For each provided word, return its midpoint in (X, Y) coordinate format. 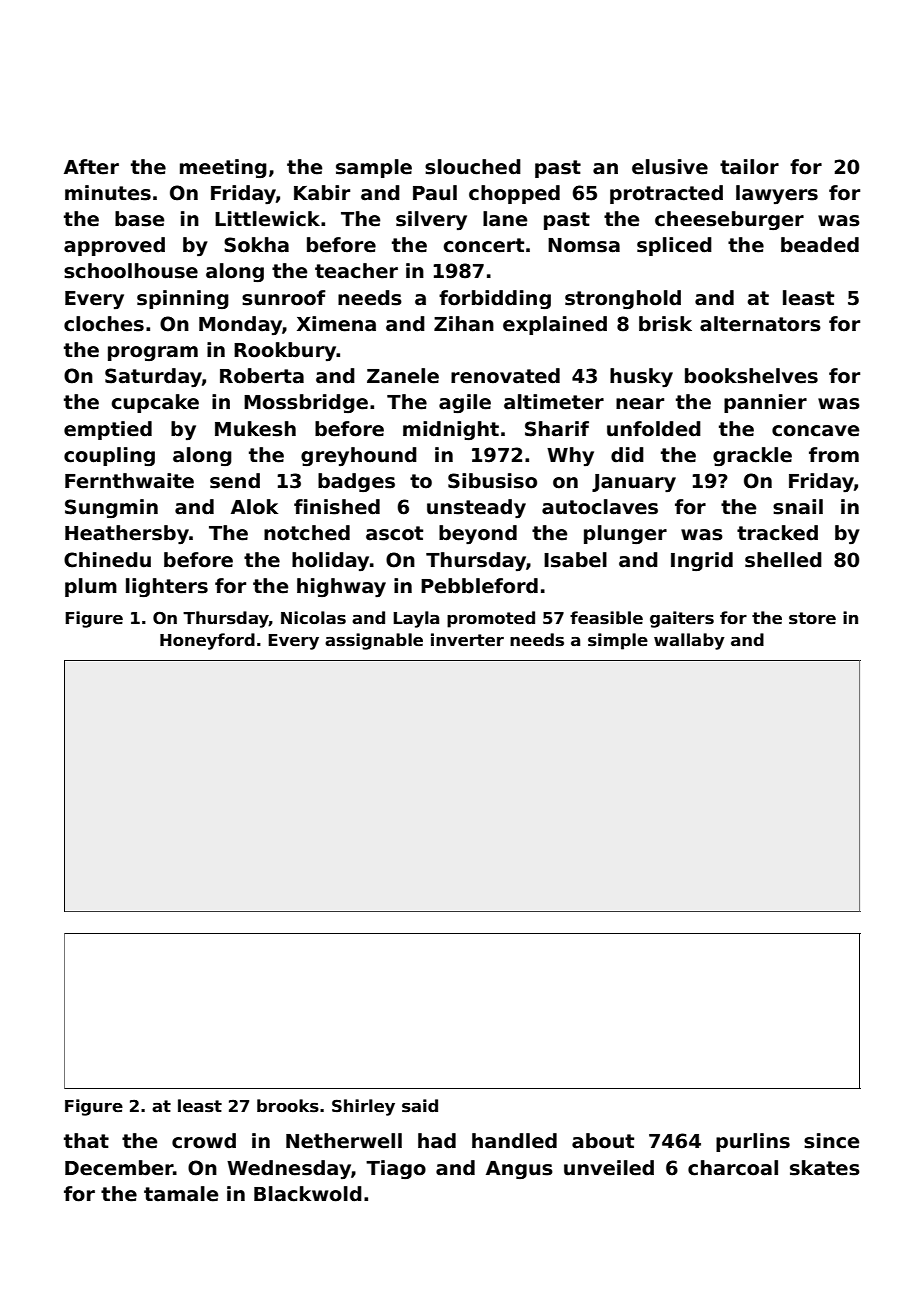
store (812, 618)
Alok (254, 507)
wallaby (689, 641)
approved (114, 246)
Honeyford (207, 641)
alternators (760, 324)
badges (356, 482)
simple (618, 641)
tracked (777, 533)
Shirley (363, 1107)
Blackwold (308, 1194)
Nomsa (584, 245)
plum (91, 587)
